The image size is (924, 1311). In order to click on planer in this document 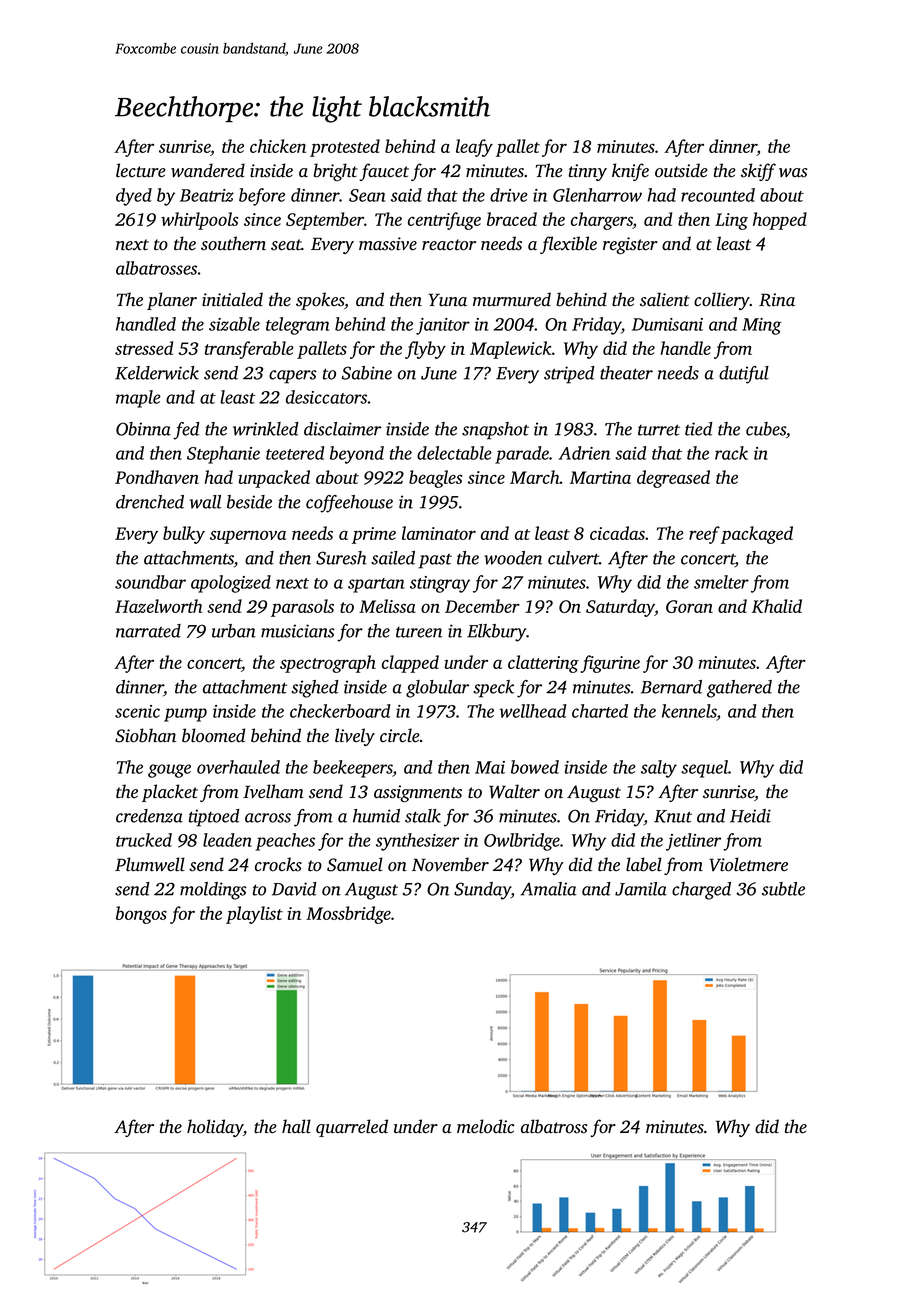, I will do `click(172, 301)`.
